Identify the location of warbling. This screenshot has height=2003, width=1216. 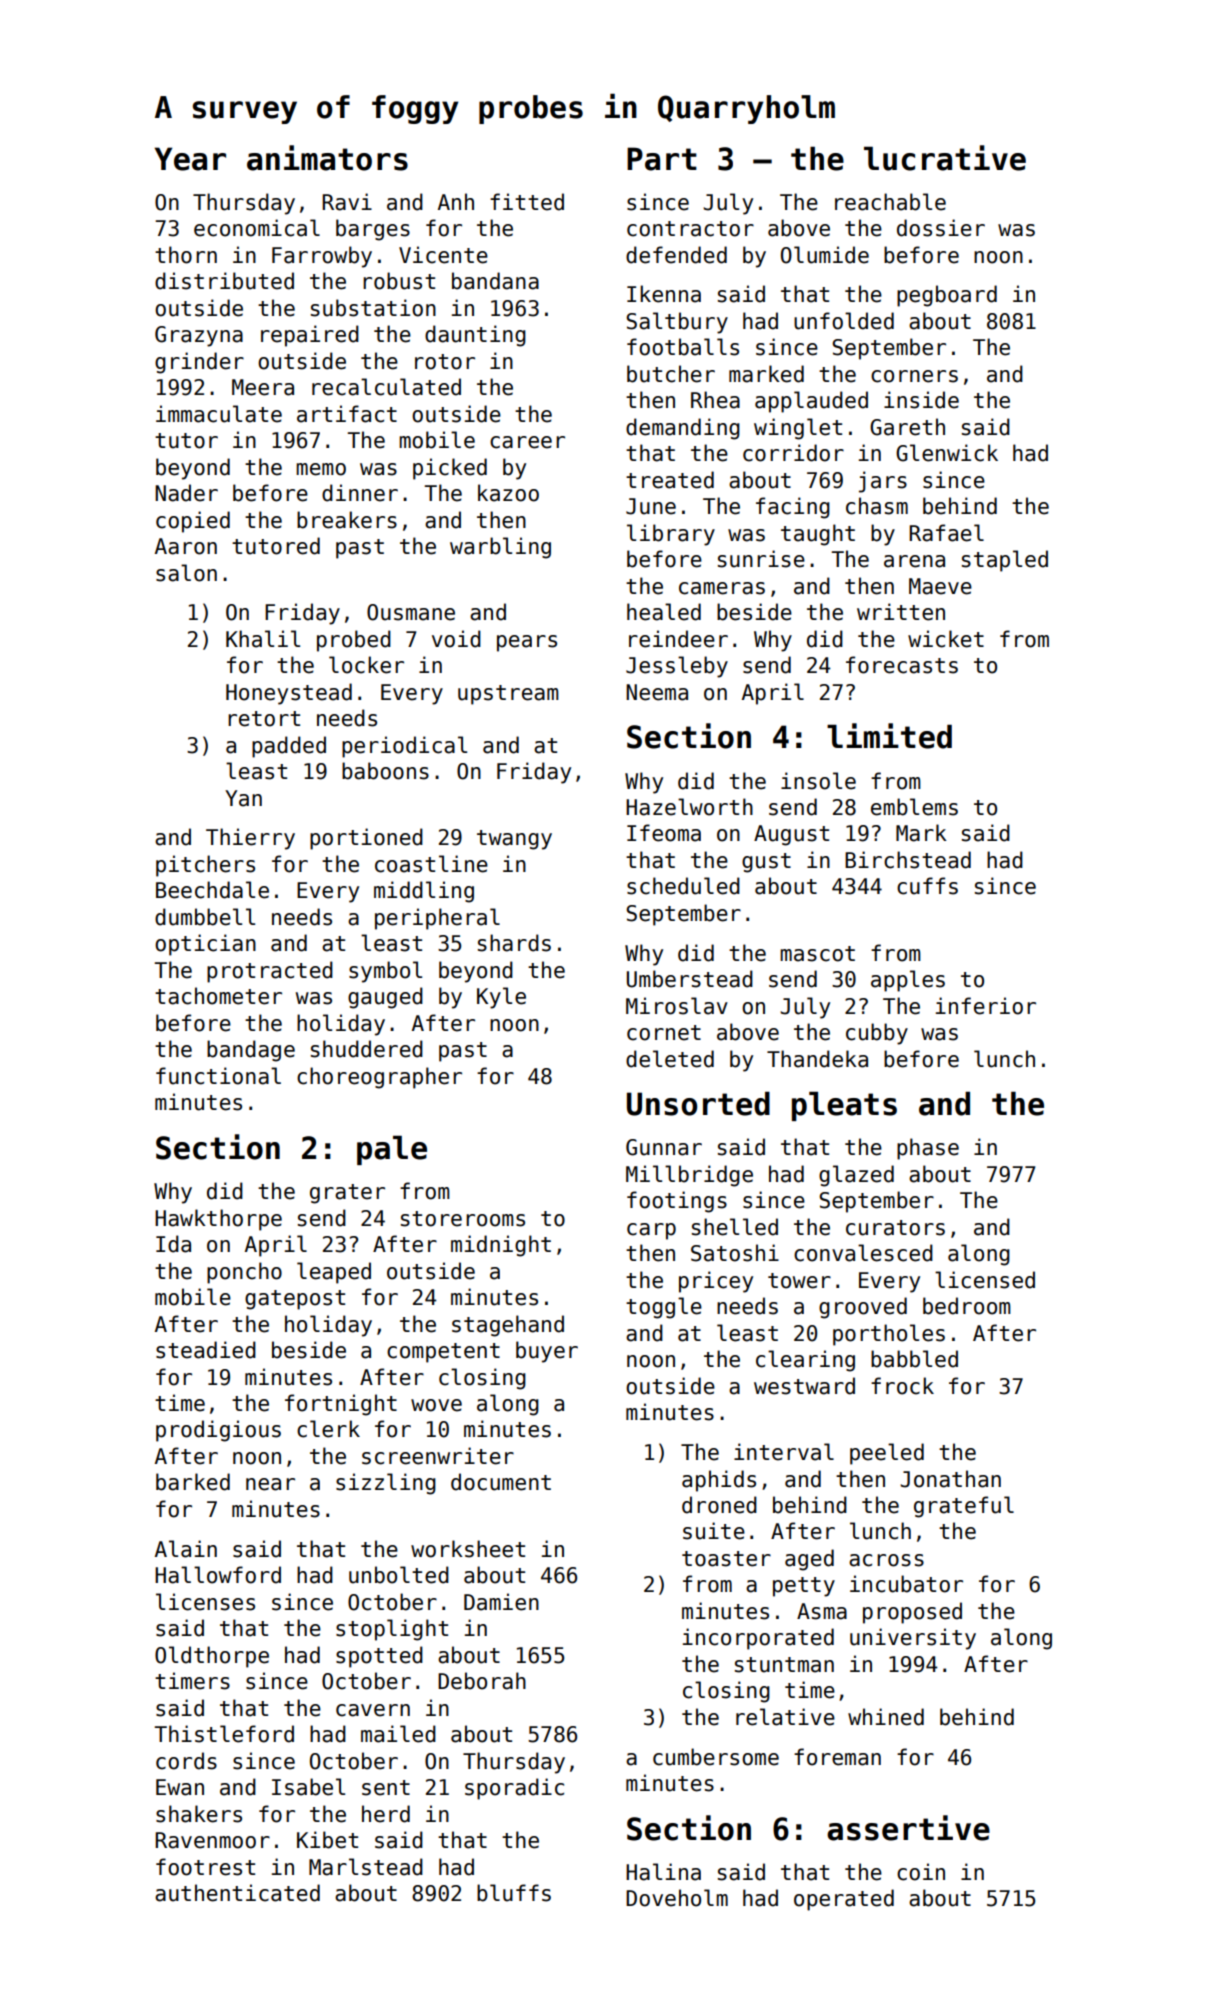
(500, 548).
